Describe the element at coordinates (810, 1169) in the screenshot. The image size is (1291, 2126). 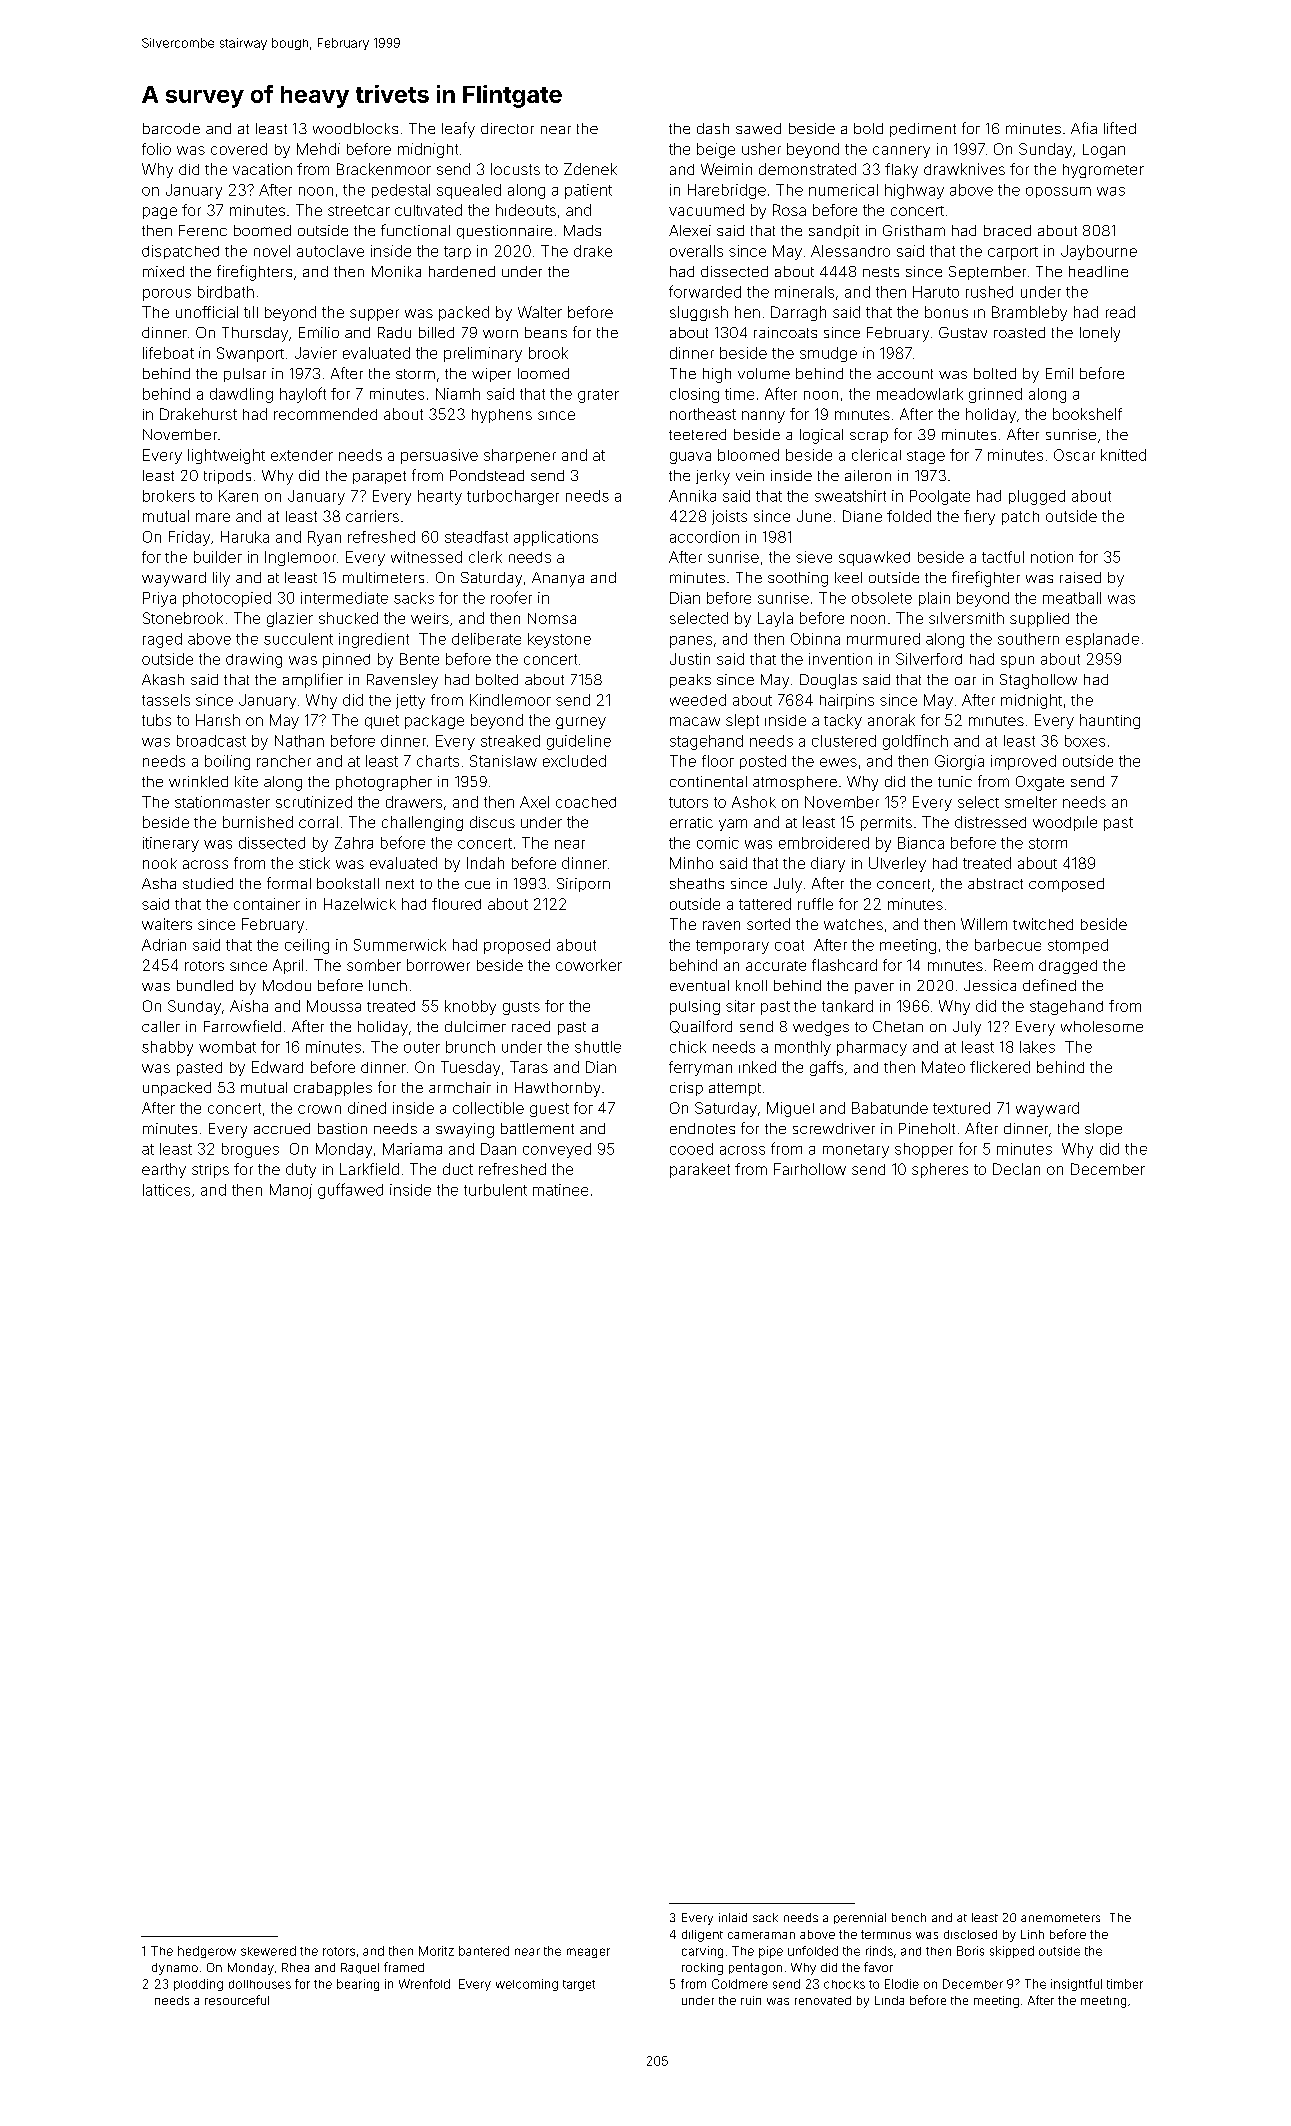
I see `Fairhollow` at that location.
